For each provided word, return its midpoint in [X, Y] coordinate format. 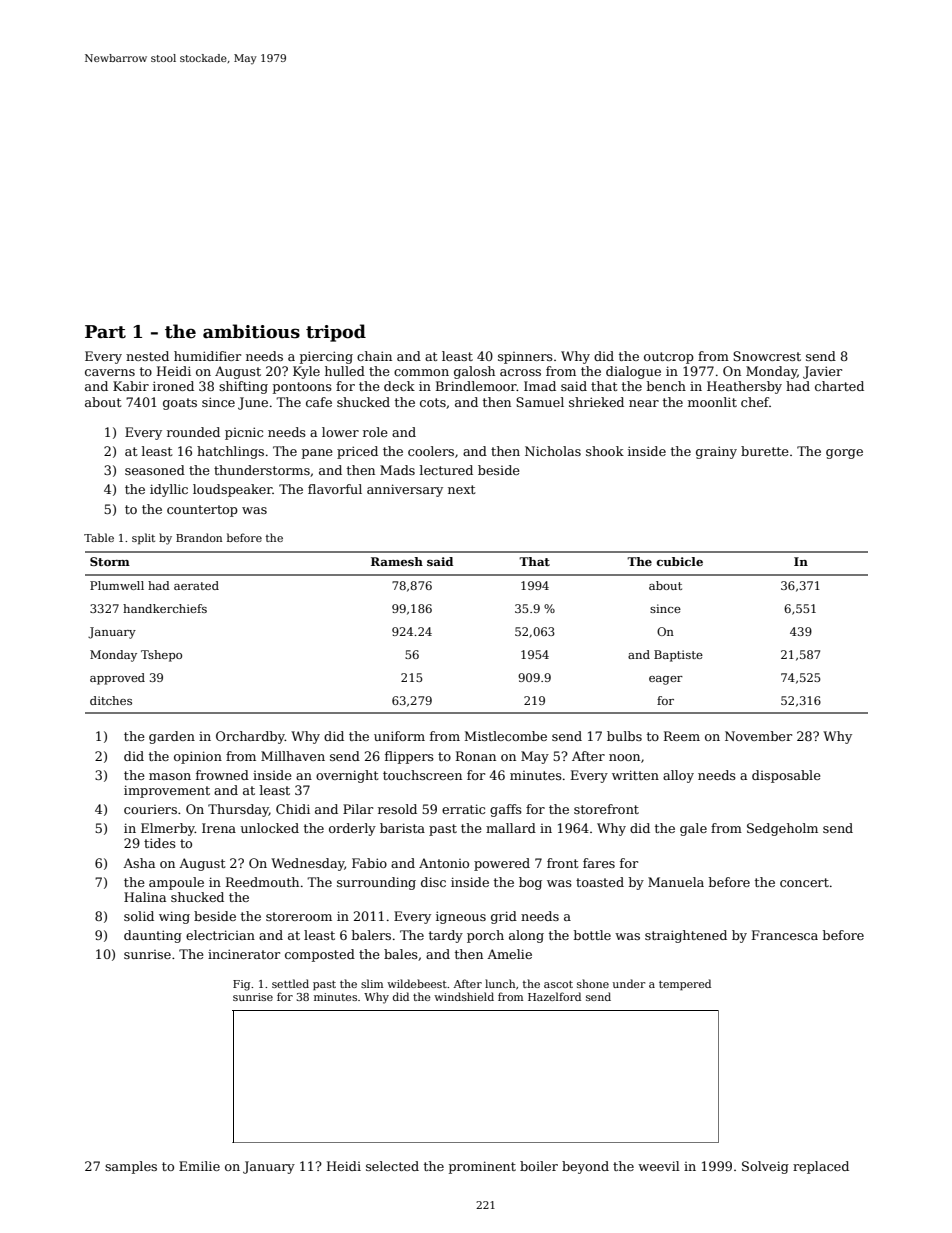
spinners [525, 358]
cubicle [680, 561]
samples [131, 1167]
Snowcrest [767, 356]
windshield [464, 996]
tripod [336, 333]
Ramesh [397, 561]
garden [172, 737]
